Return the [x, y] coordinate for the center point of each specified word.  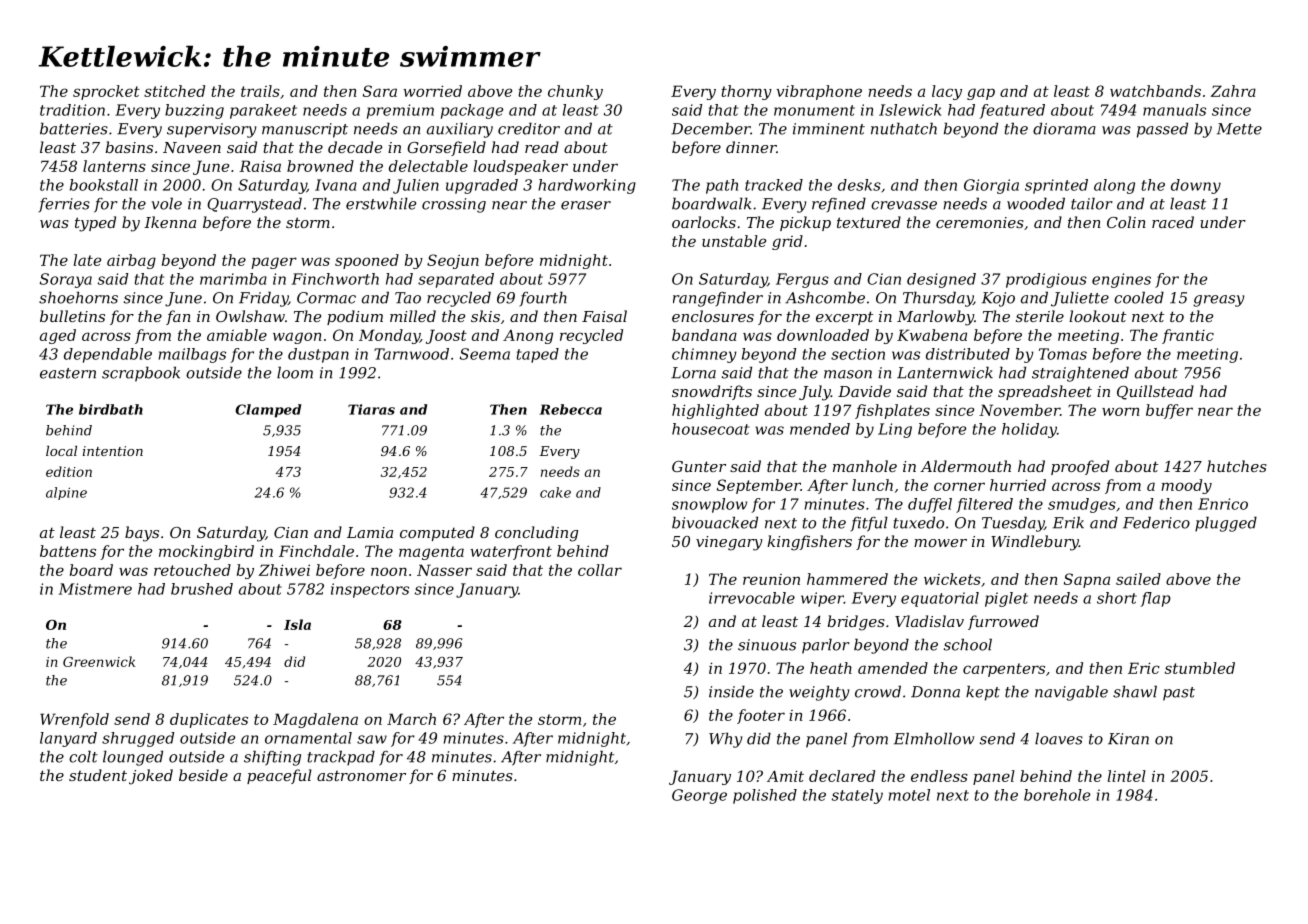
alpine [66, 493]
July [815, 393]
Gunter [699, 466]
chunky [575, 92]
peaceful [279, 776]
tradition [72, 110]
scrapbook [141, 374]
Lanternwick [945, 372]
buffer [1169, 411]
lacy [947, 92]
